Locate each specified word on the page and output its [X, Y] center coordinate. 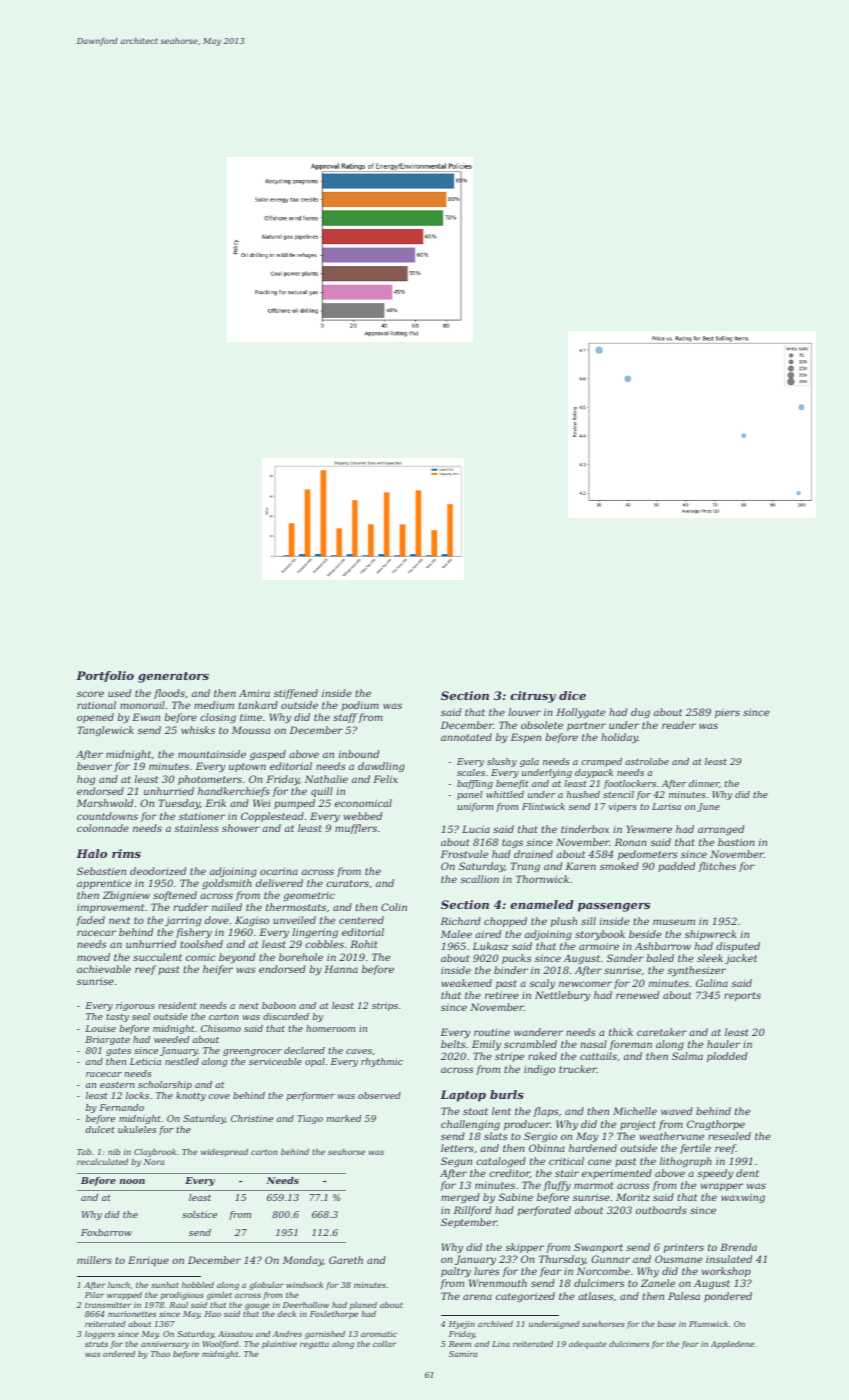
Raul [179, 1305]
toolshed [201, 944]
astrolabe [647, 761]
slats [495, 1136]
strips [385, 1006]
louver [525, 712]
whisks [198, 730]
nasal [594, 1044]
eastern [117, 1085]
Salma [687, 1056]
